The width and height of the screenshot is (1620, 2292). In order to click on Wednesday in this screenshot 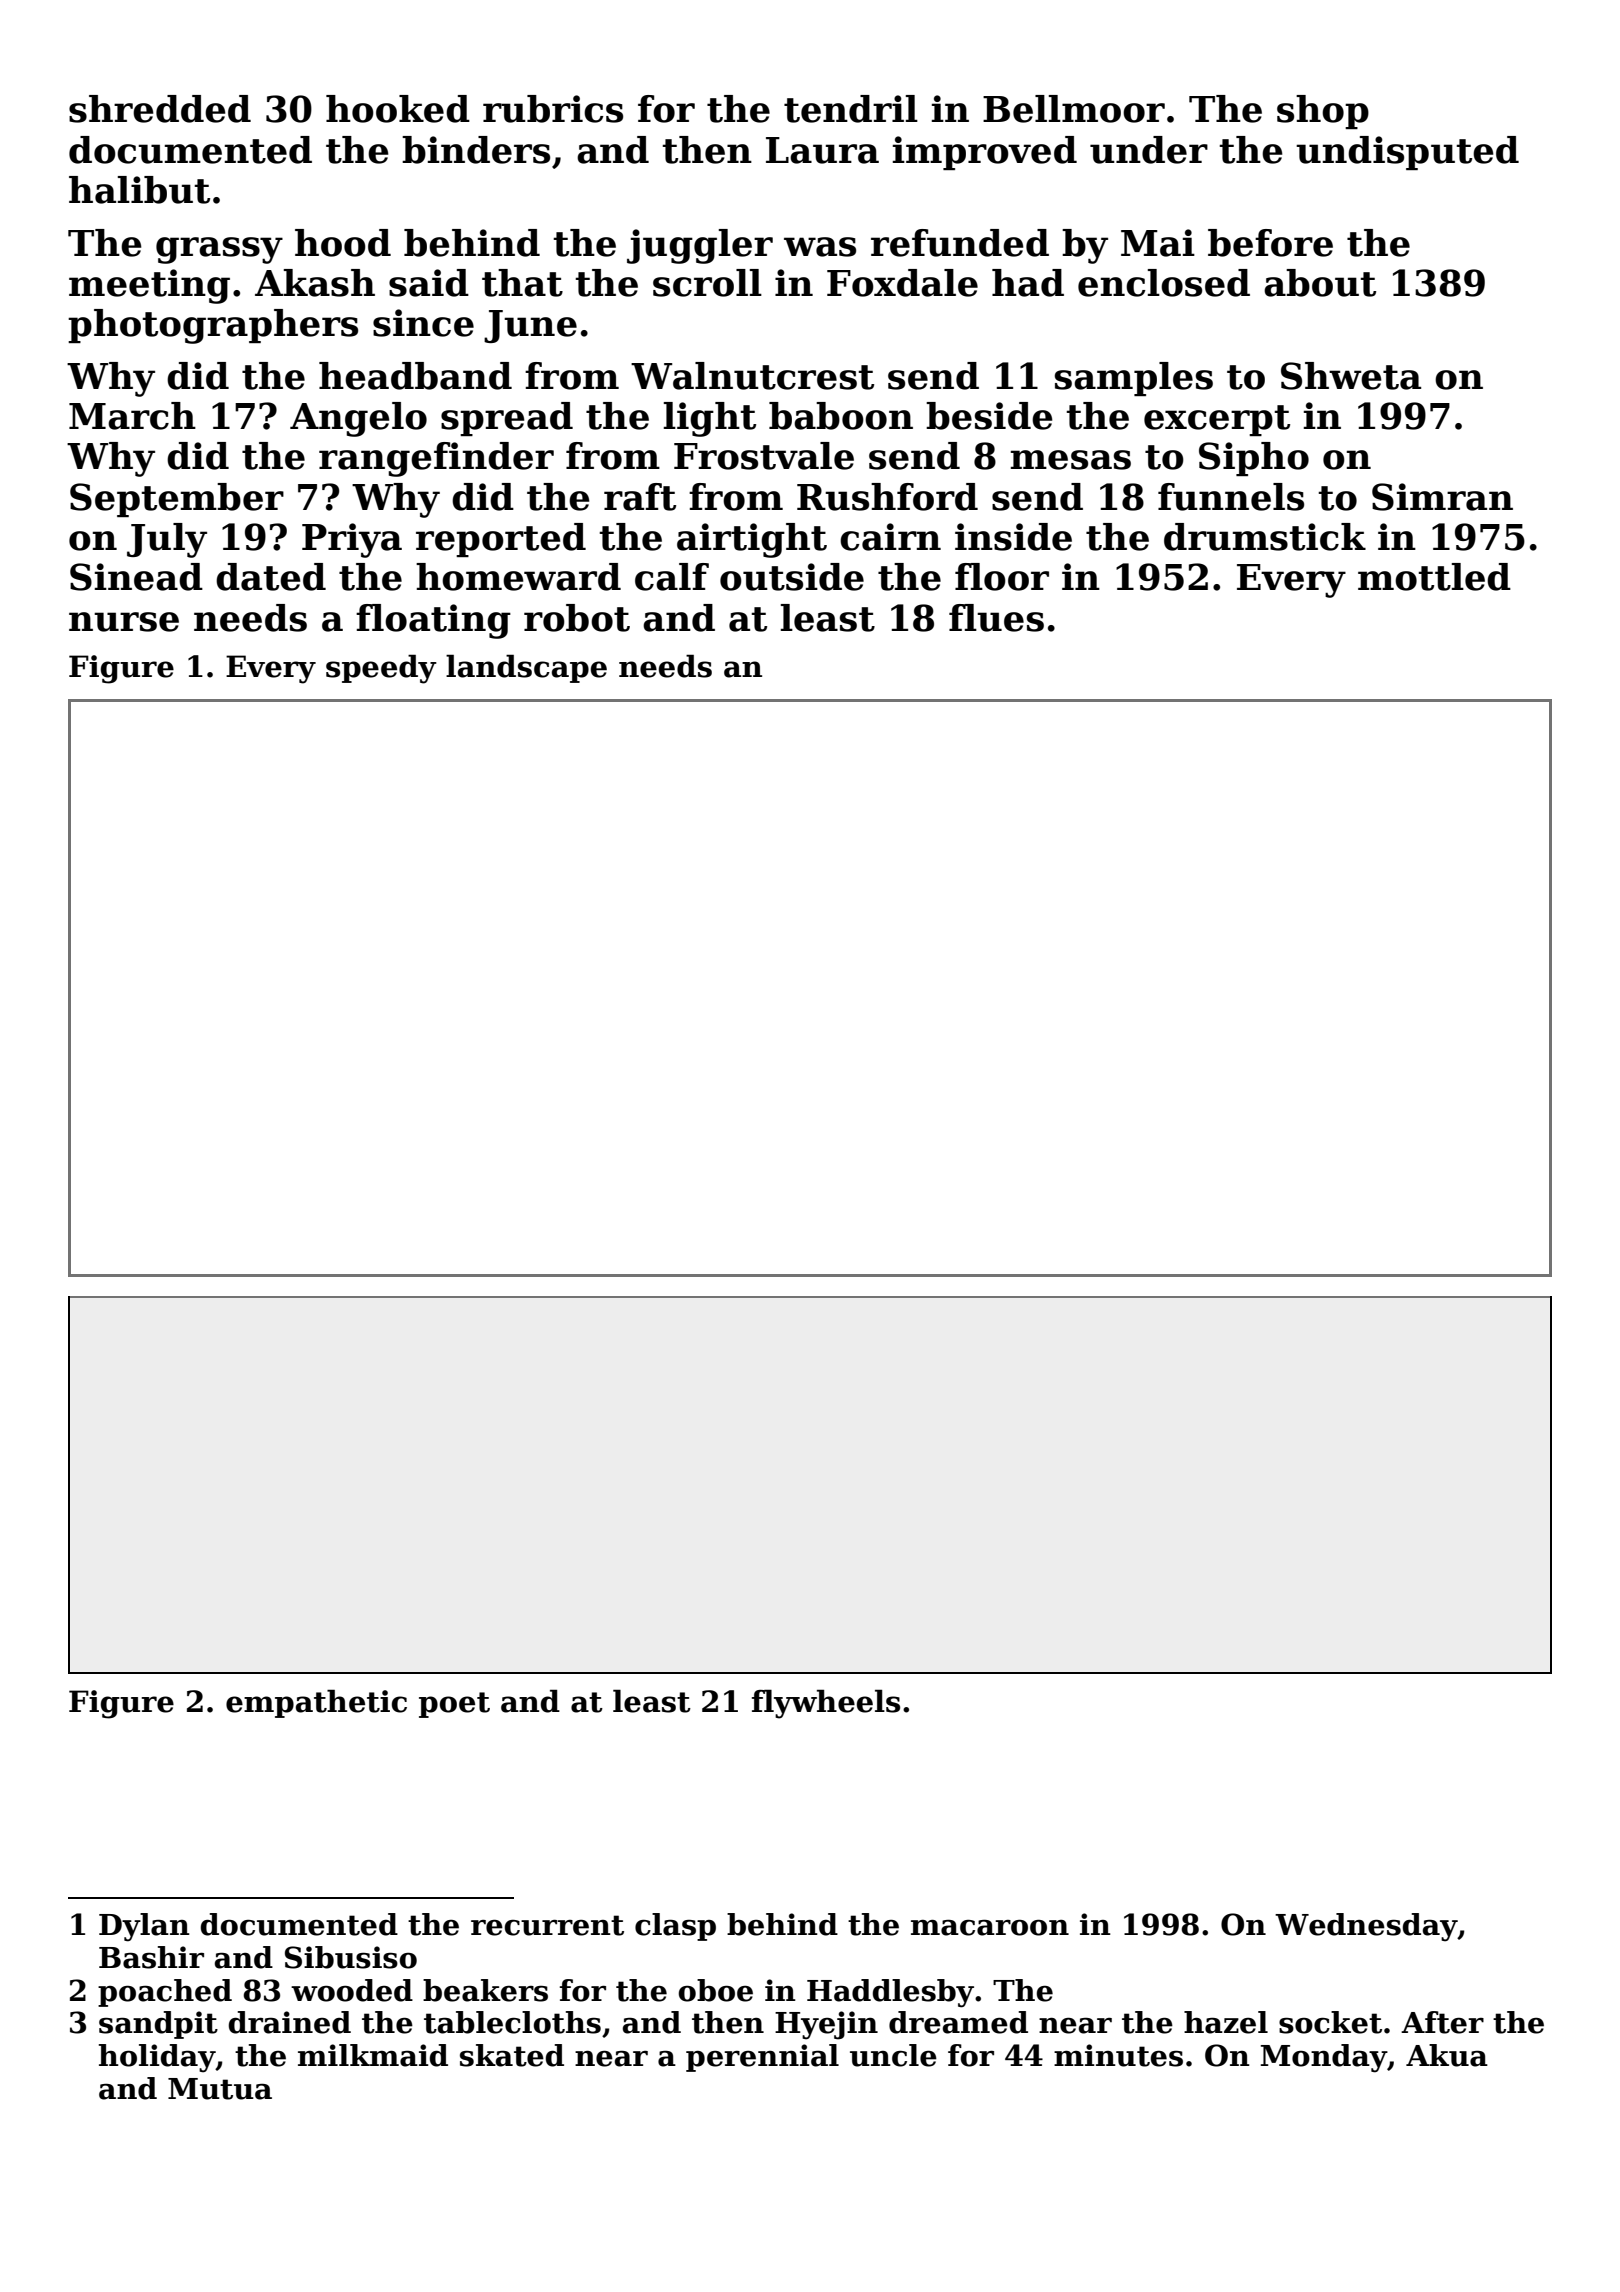, I will do `click(1366, 1927)`.
